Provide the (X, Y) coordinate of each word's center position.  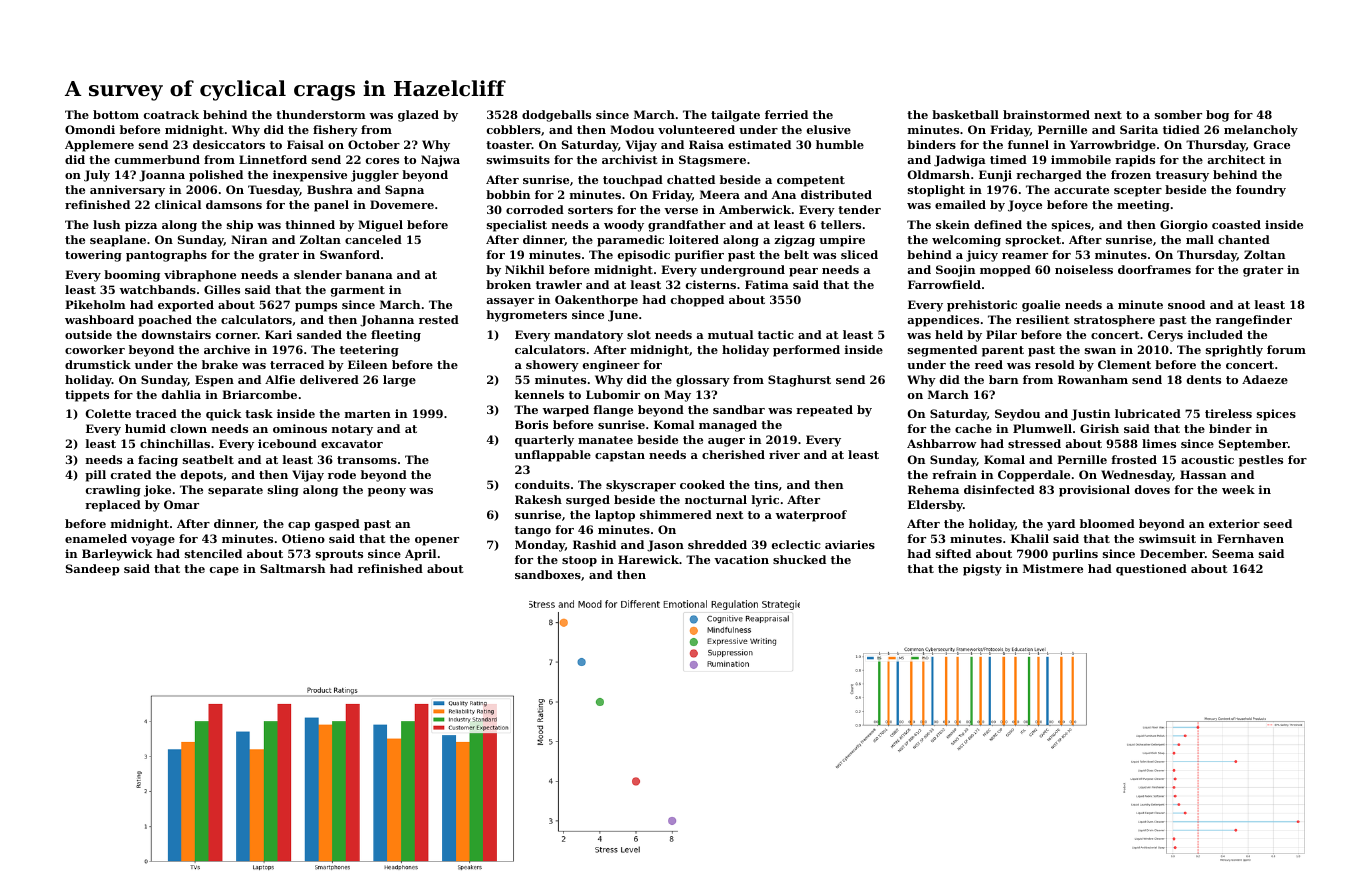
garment (358, 291)
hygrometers (526, 316)
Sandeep (93, 570)
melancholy (1261, 131)
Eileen (367, 364)
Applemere (99, 146)
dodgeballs (556, 116)
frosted (1134, 459)
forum (1286, 349)
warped (566, 411)
